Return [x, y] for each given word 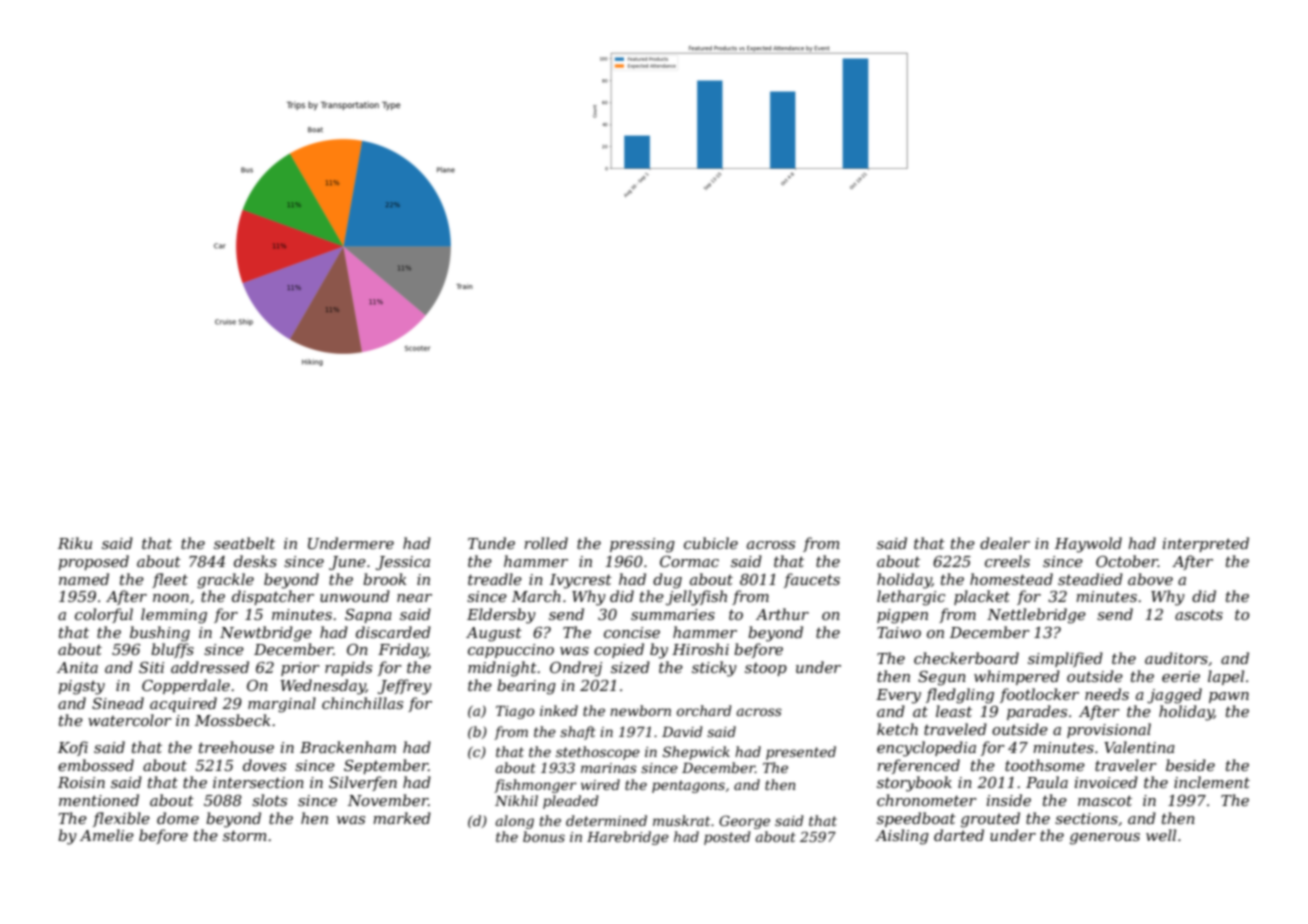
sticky [714, 669]
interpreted [1206, 544]
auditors [1176, 658]
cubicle [711, 543]
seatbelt [244, 543]
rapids [348, 668]
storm [245, 835]
